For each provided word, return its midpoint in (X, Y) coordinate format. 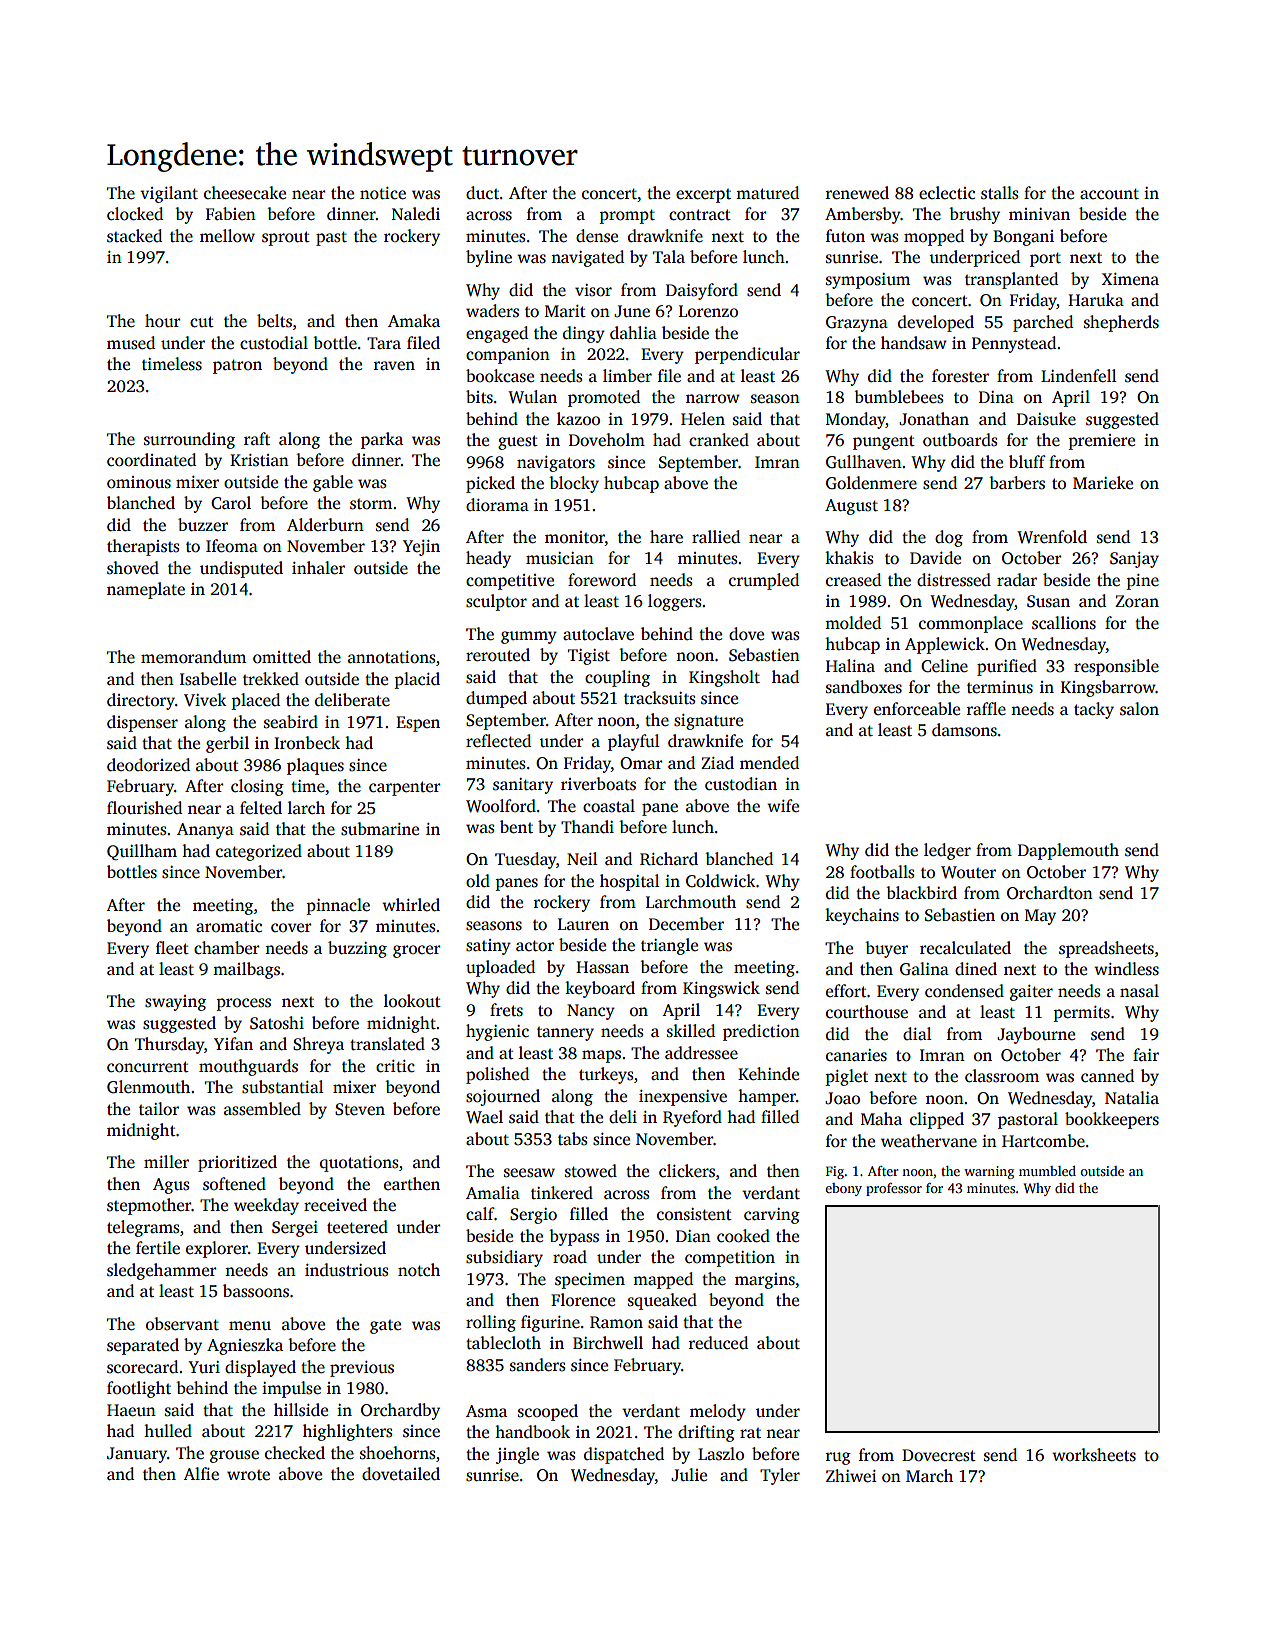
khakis (849, 558)
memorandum (193, 657)
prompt (627, 216)
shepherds (1121, 323)
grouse (234, 1456)
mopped (934, 237)
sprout (286, 238)
